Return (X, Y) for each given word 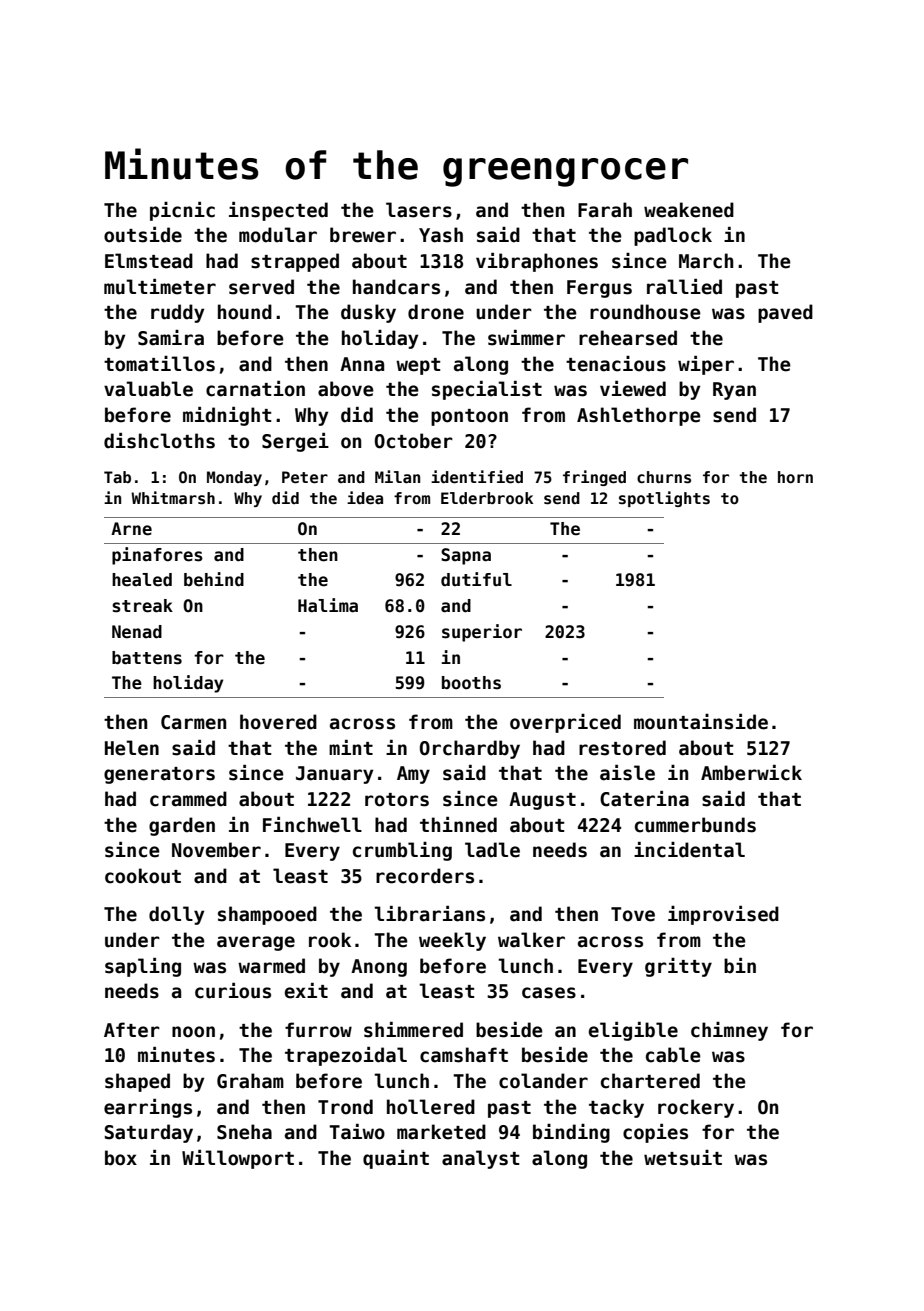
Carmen (193, 722)
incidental (689, 850)
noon (193, 1032)
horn (795, 477)
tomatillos (159, 364)
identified (477, 477)
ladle (492, 850)
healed (142, 580)
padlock (673, 236)
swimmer (526, 338)
